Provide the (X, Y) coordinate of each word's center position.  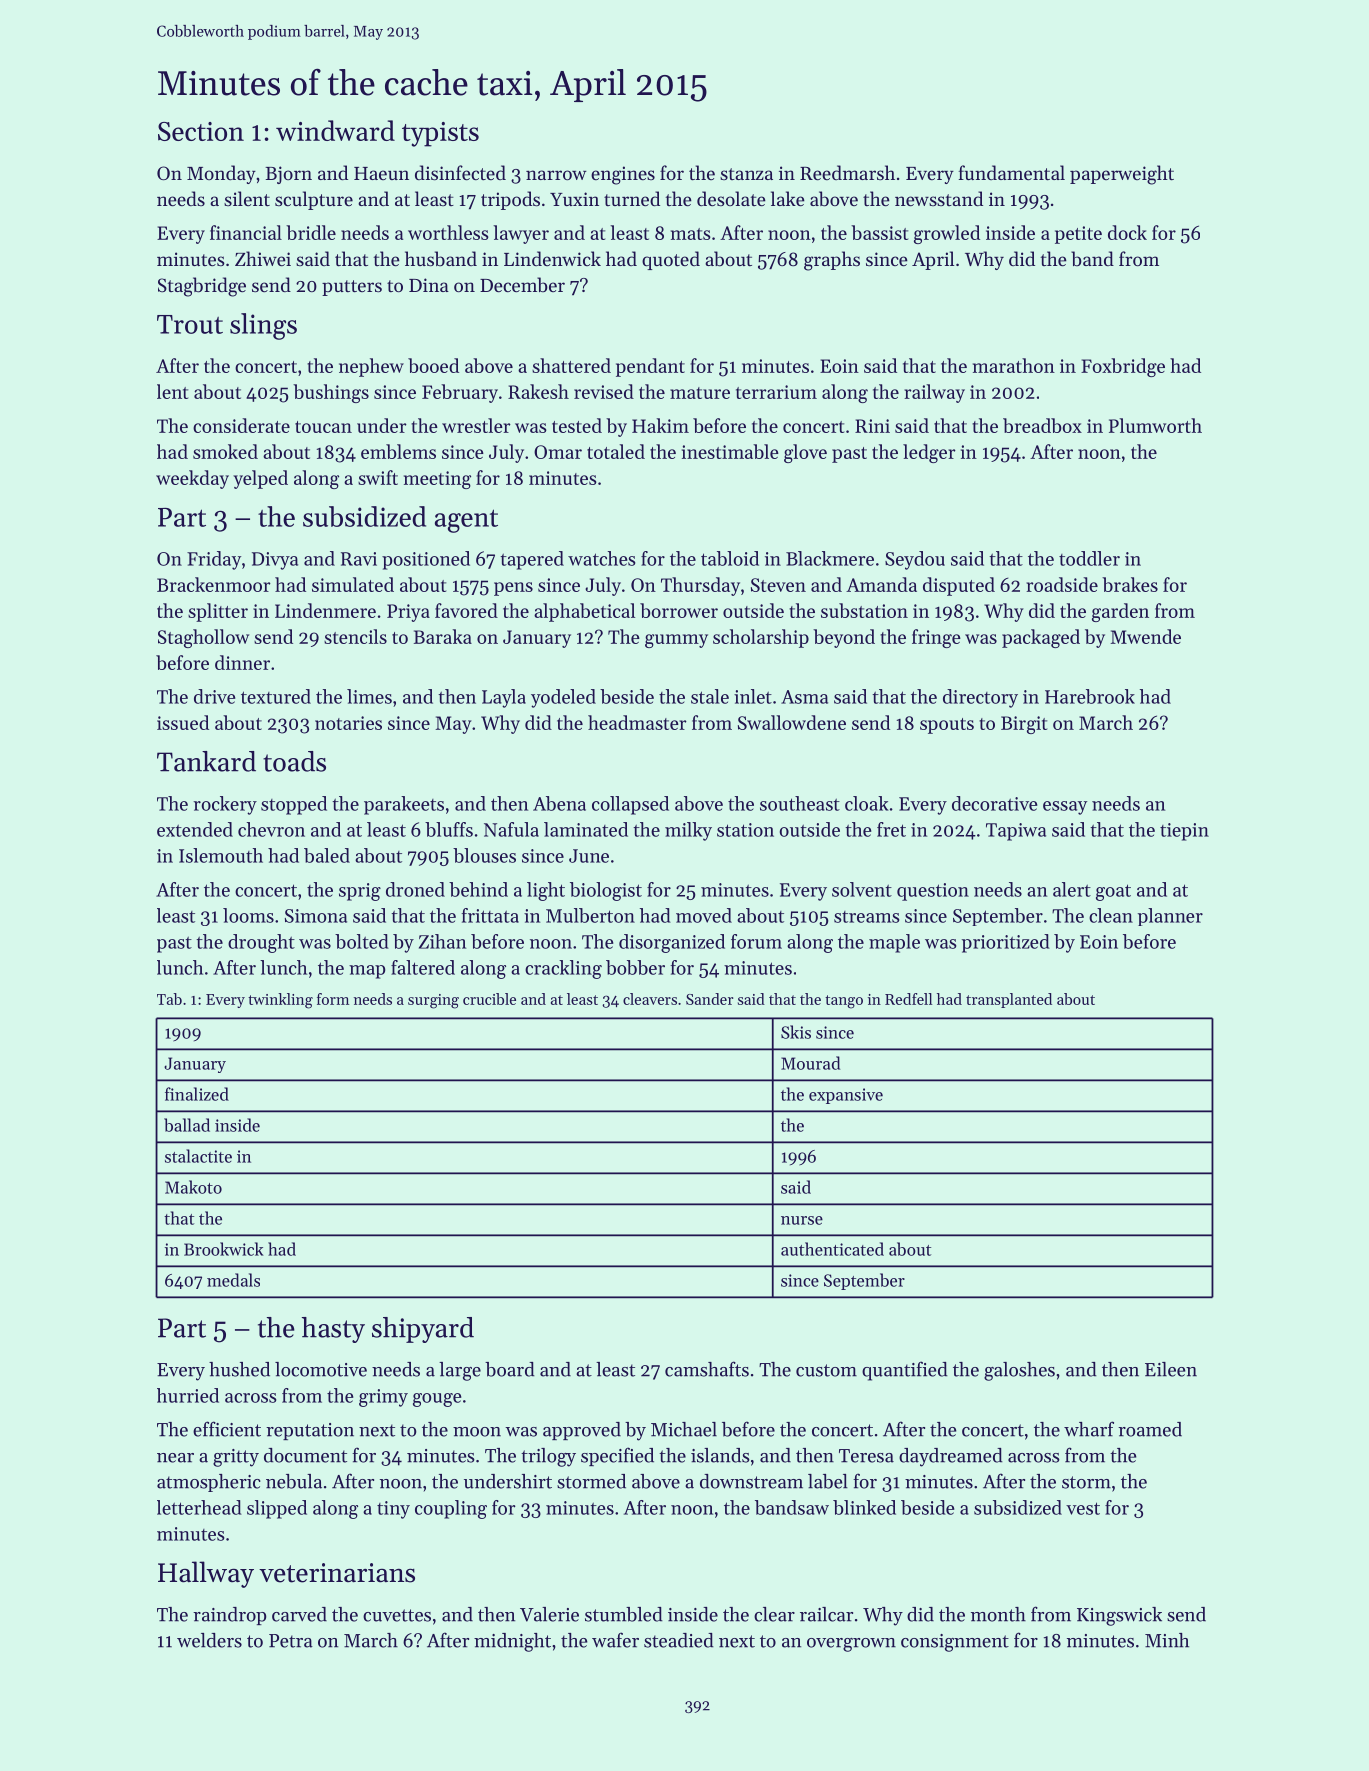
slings (263, 326)
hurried (188, 1395)
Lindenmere (325, 610)
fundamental (1012, 172)
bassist (879, 232)
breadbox (1042, 425)
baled (327, 855)
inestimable (730, 451)
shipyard (423, 1330)
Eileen (1171, 1369)
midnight (512, 1642)
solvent (862, 889)
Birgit (1024, 725)
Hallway (206, 1574)
